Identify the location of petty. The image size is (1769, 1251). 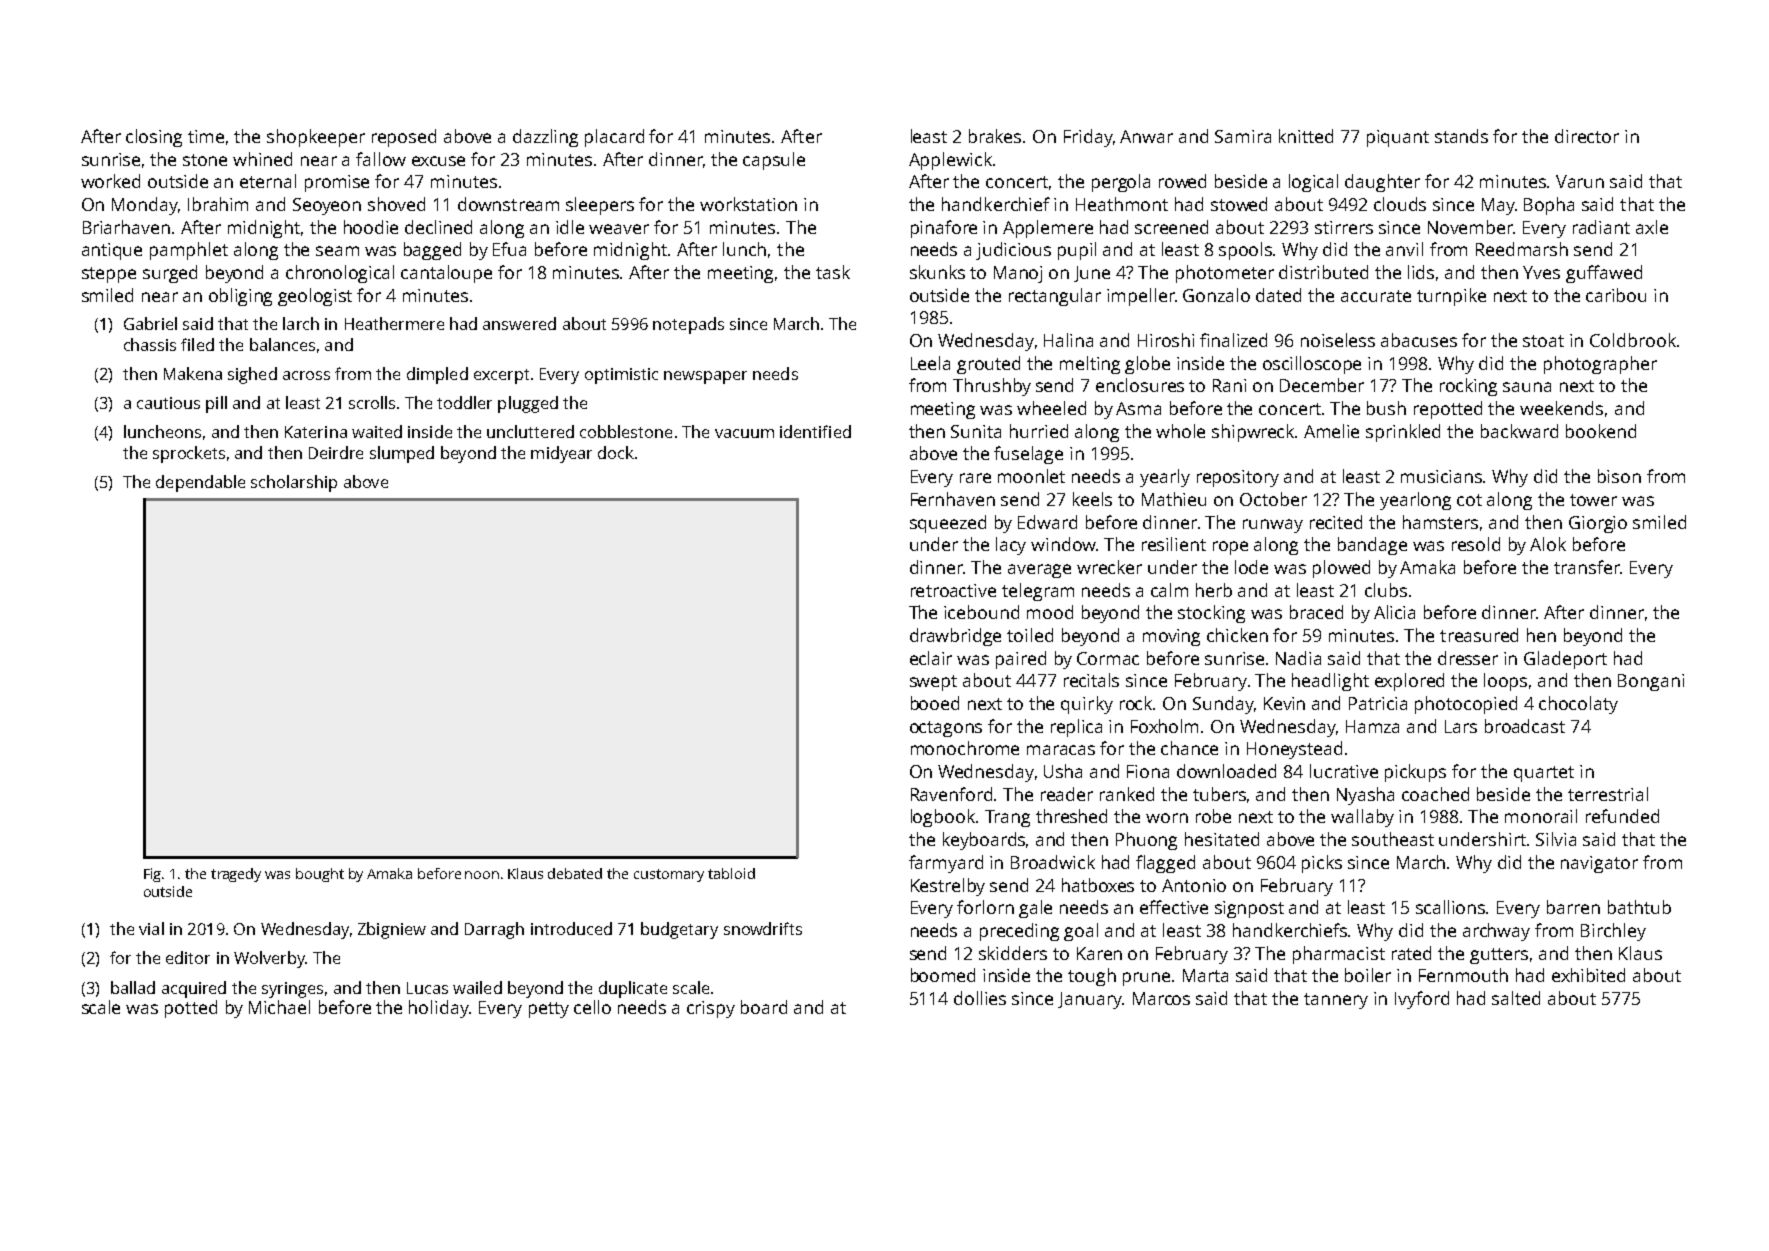
(549, 1010).
